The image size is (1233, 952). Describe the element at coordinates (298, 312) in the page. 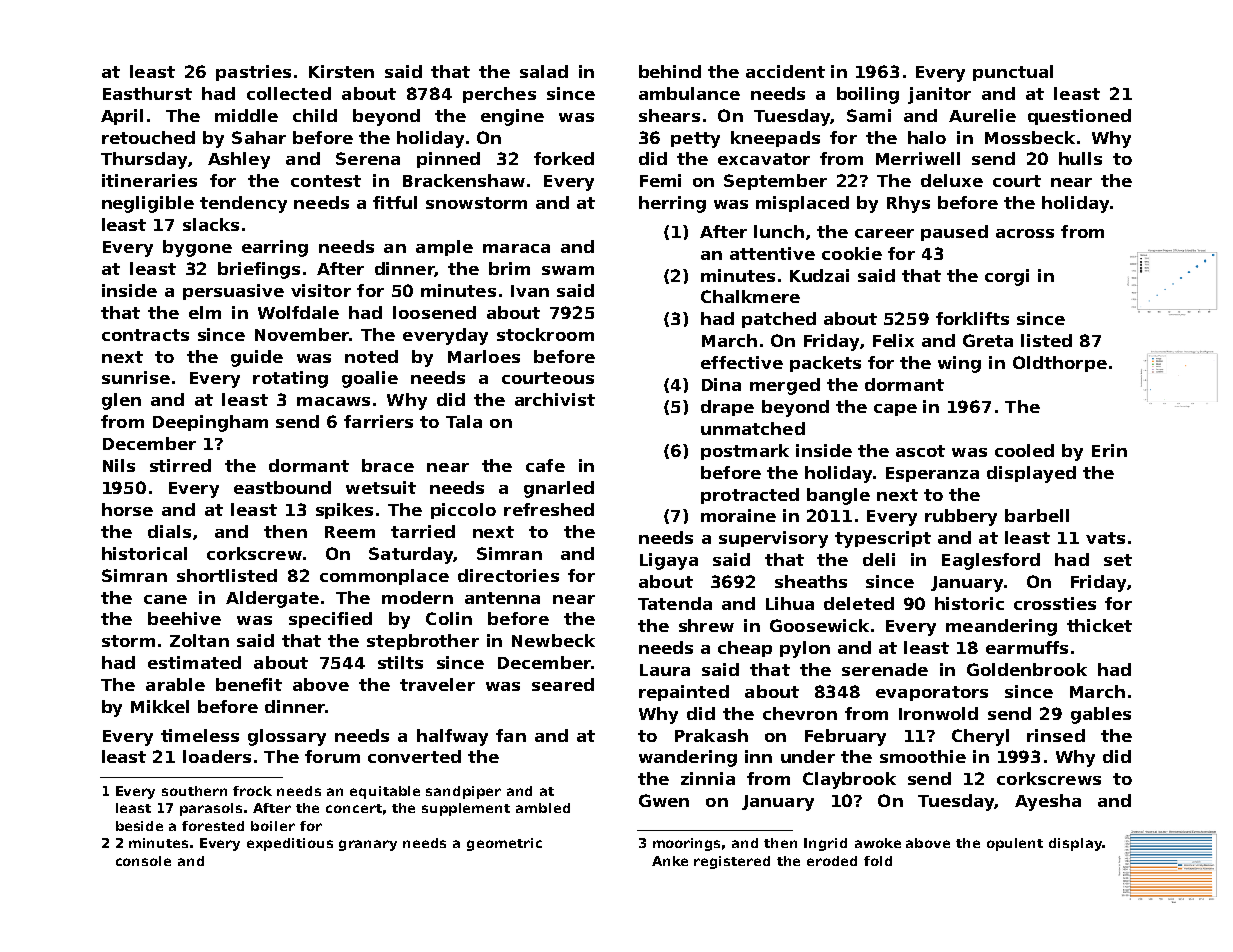

I see `Wolfdale` at that location.
